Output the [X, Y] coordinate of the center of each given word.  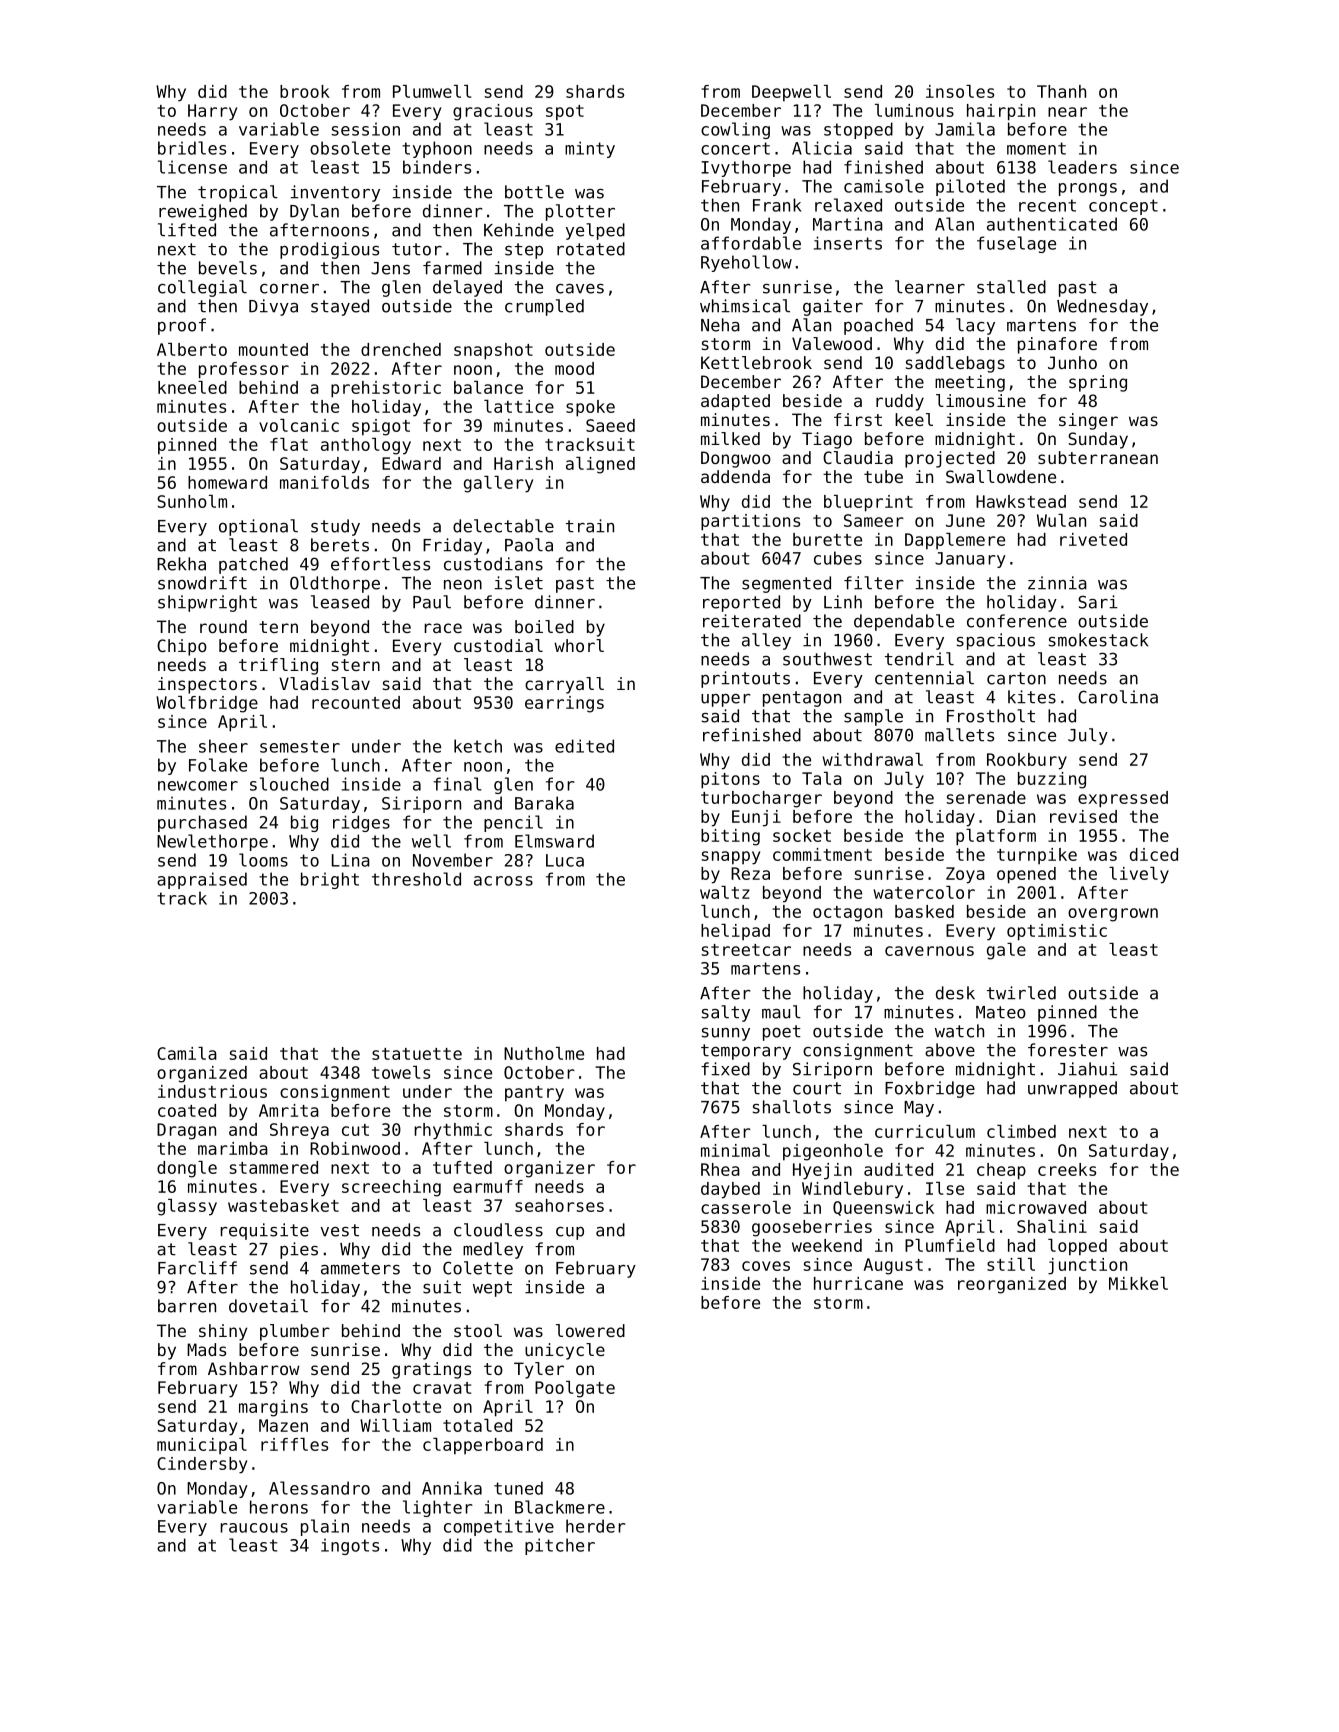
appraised [202, 880]
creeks [1067, 1169]
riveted [1093, 539]
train [590, 526]
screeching [391, 1188]
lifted [187, 230]
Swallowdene [1001, 476]
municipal [202, 1446]
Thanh [1061, 91]
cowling [735, 130]
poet [782, 1033]
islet [518, 583]
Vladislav [324, 683]
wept [492, 1289]
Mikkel [1138, 1283]
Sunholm [192, 501]
